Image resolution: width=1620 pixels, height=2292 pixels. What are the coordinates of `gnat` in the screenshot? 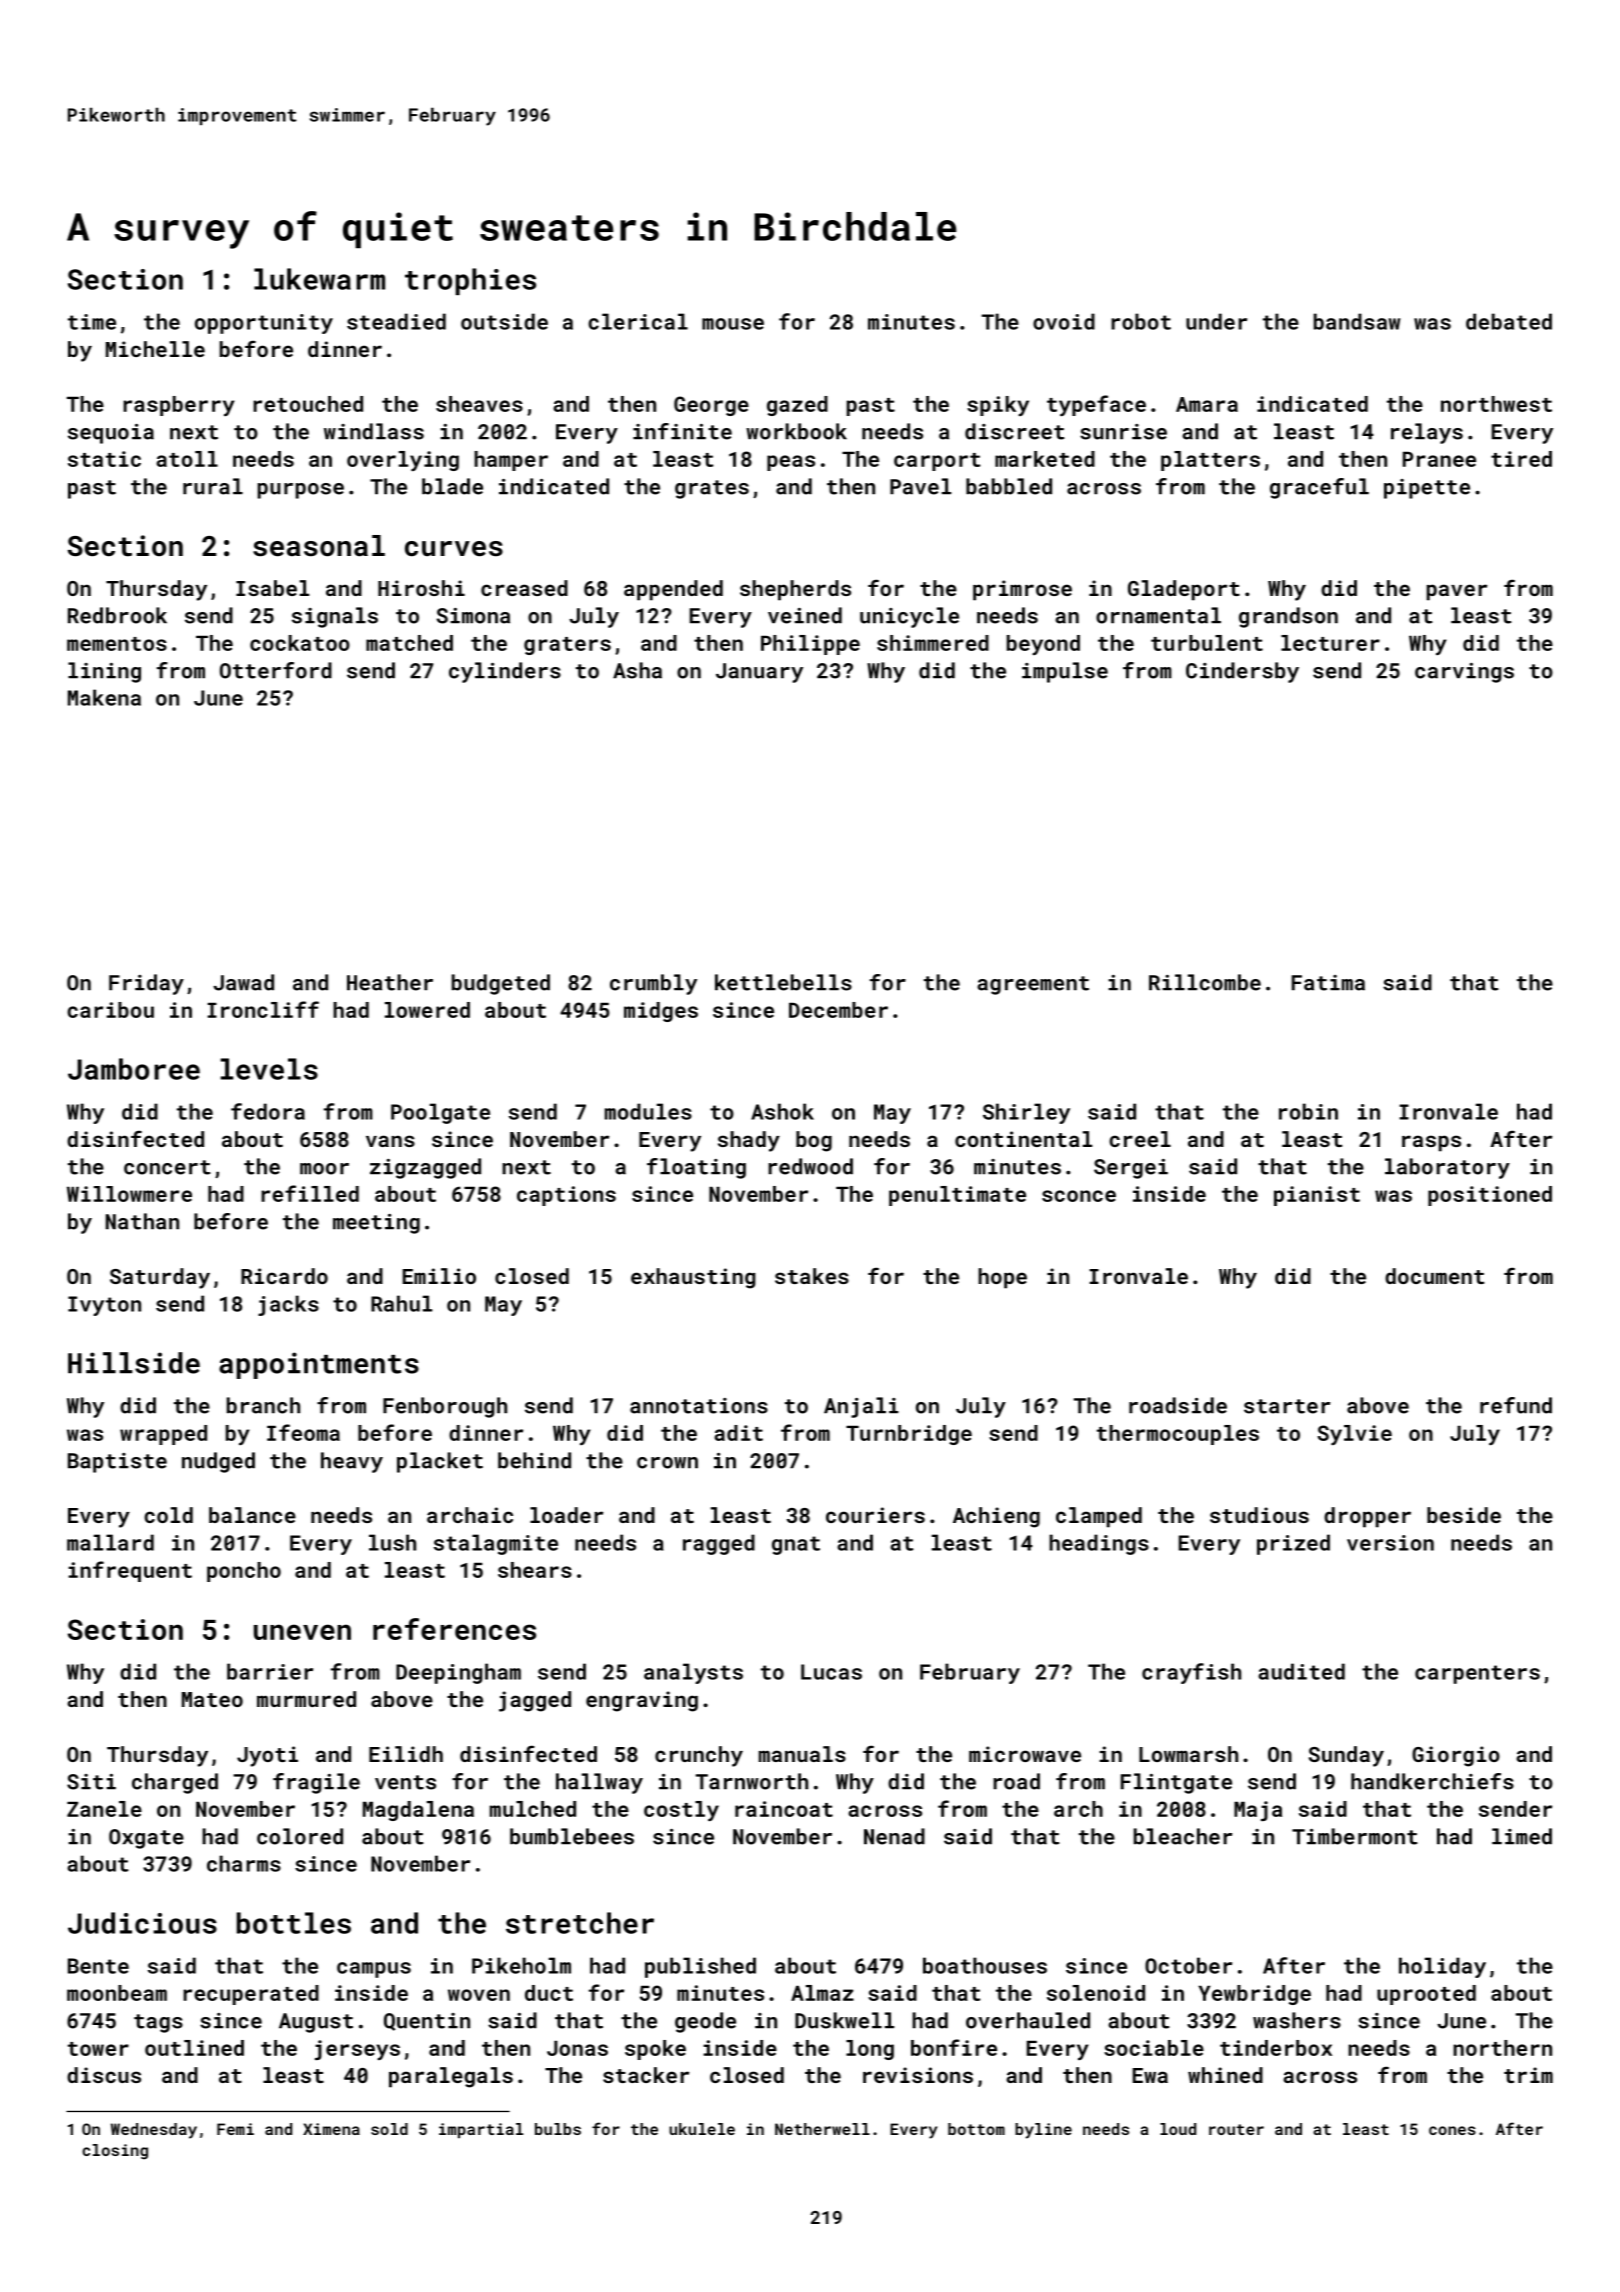 It's located at (796, 1545).
